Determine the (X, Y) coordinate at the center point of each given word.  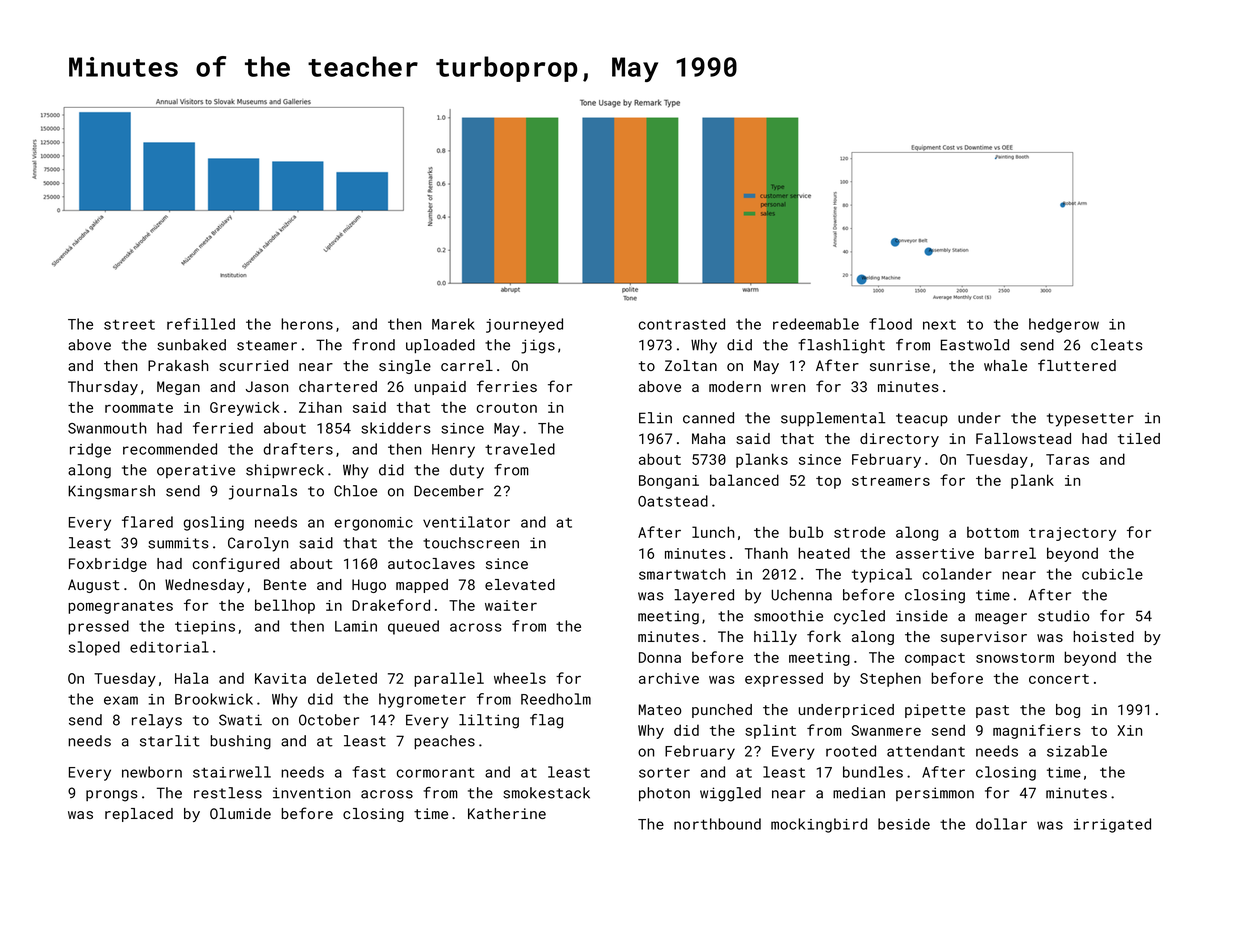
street (129, 325)
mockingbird (819, 825)
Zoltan (691, 365)
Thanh (766, 553)
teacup (922, 420)
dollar (1001, 824)
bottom (993, 532)
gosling (213, 523)
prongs (111, 796)
